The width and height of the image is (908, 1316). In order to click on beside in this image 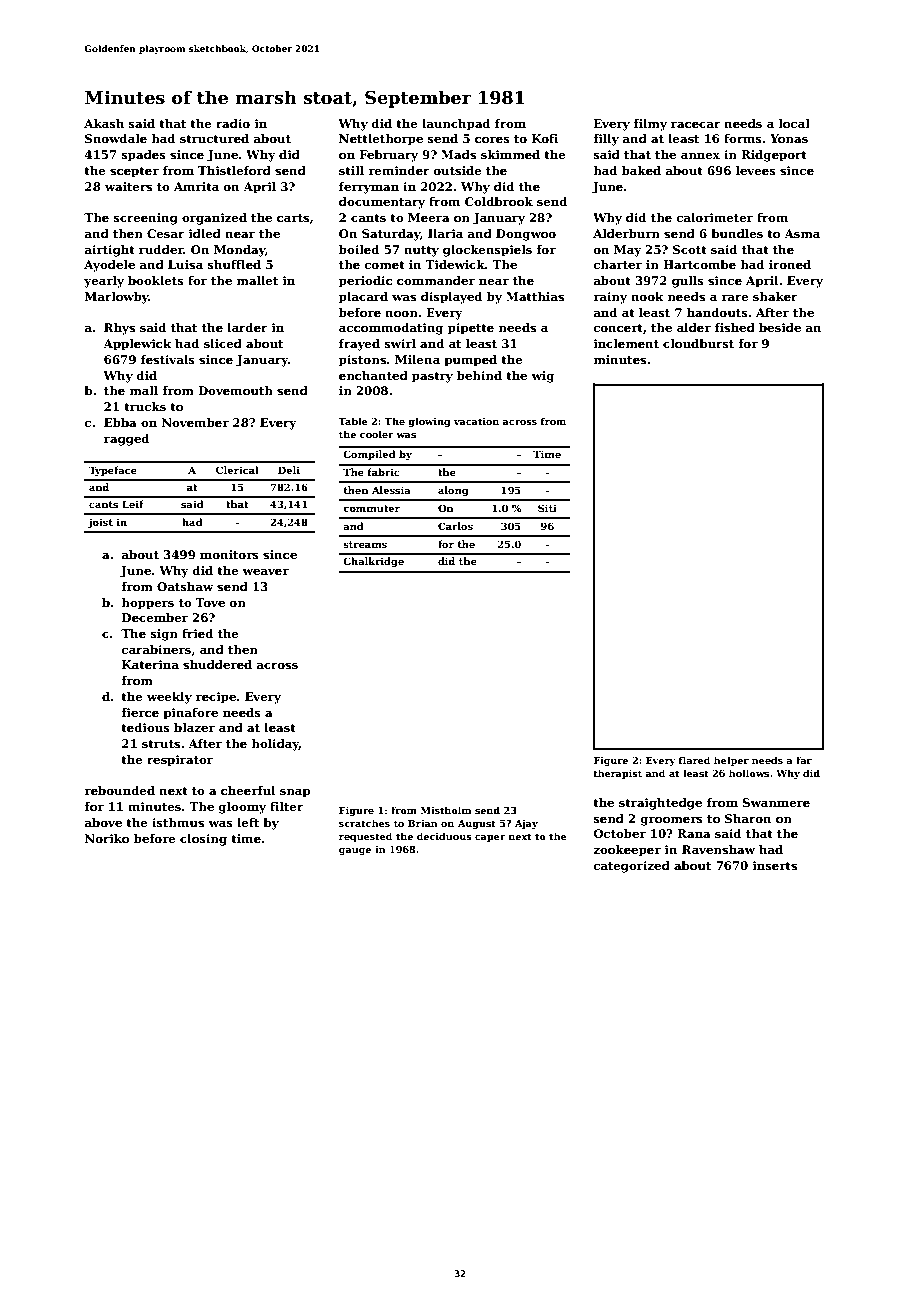, I will do `click(780, 327)`.
